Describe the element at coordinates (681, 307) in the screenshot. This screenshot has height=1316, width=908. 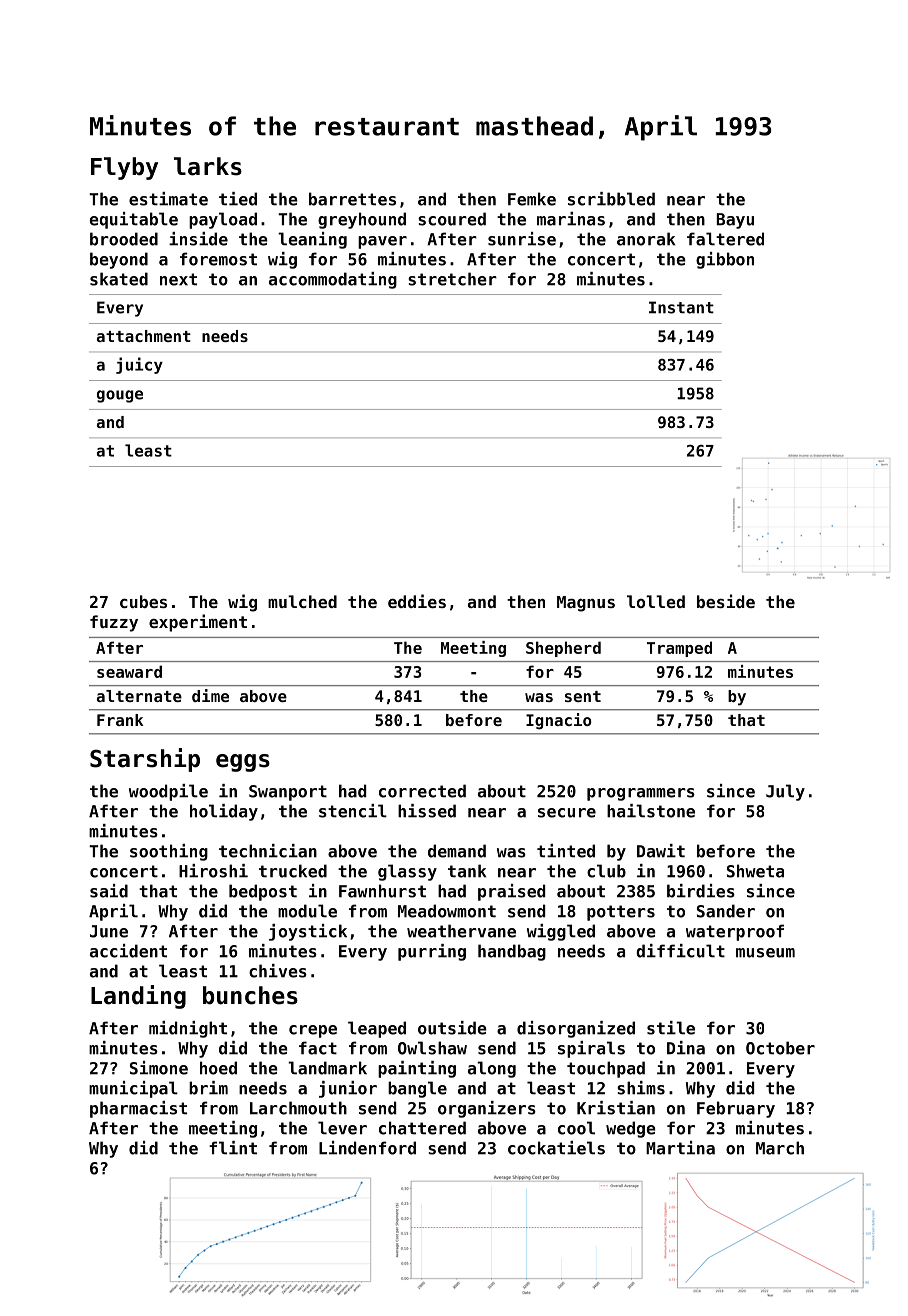
I see `Instant` at that location.
